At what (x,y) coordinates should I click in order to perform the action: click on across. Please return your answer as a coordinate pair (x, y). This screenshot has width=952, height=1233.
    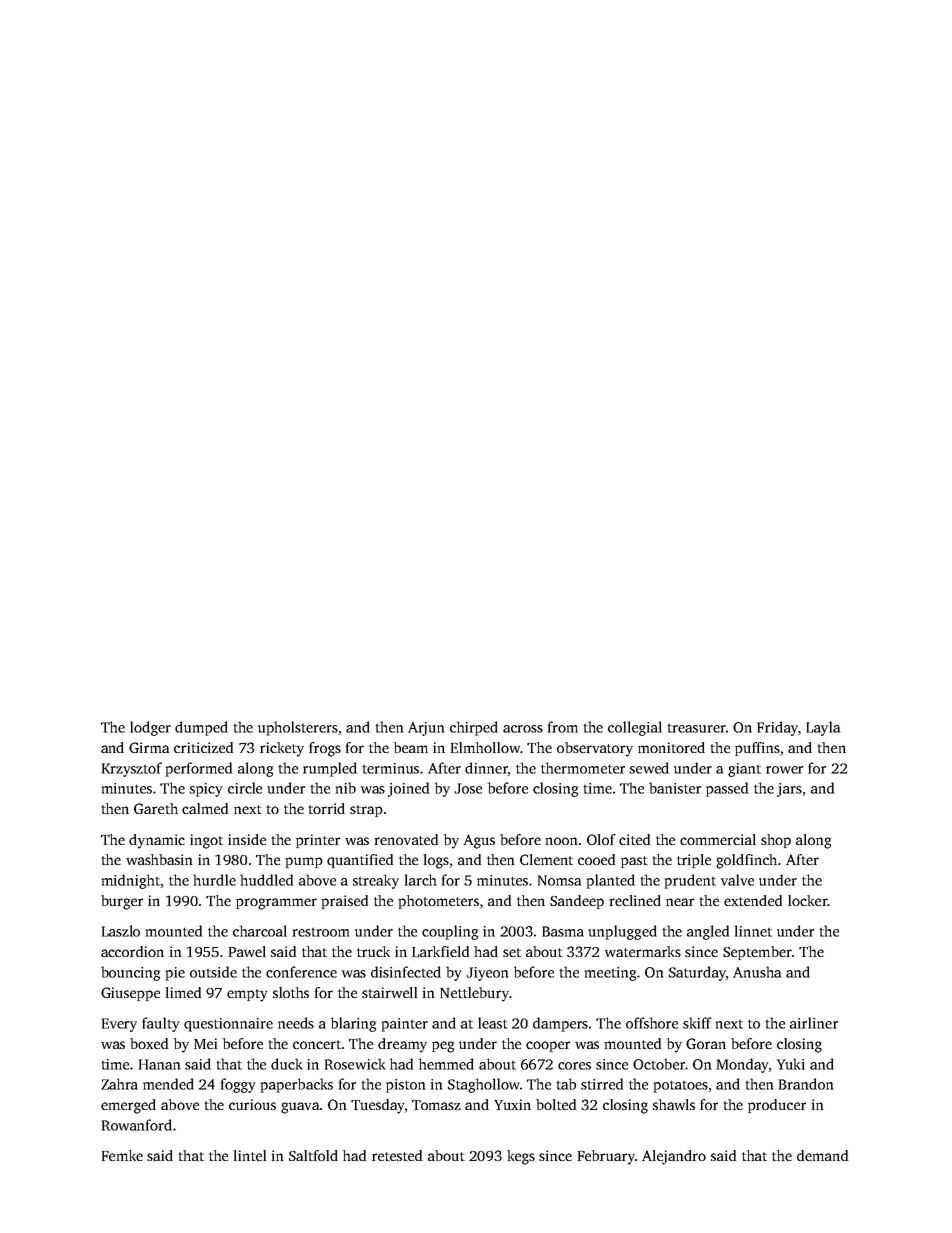
    Looking at the image, I should click on (523, 729).
